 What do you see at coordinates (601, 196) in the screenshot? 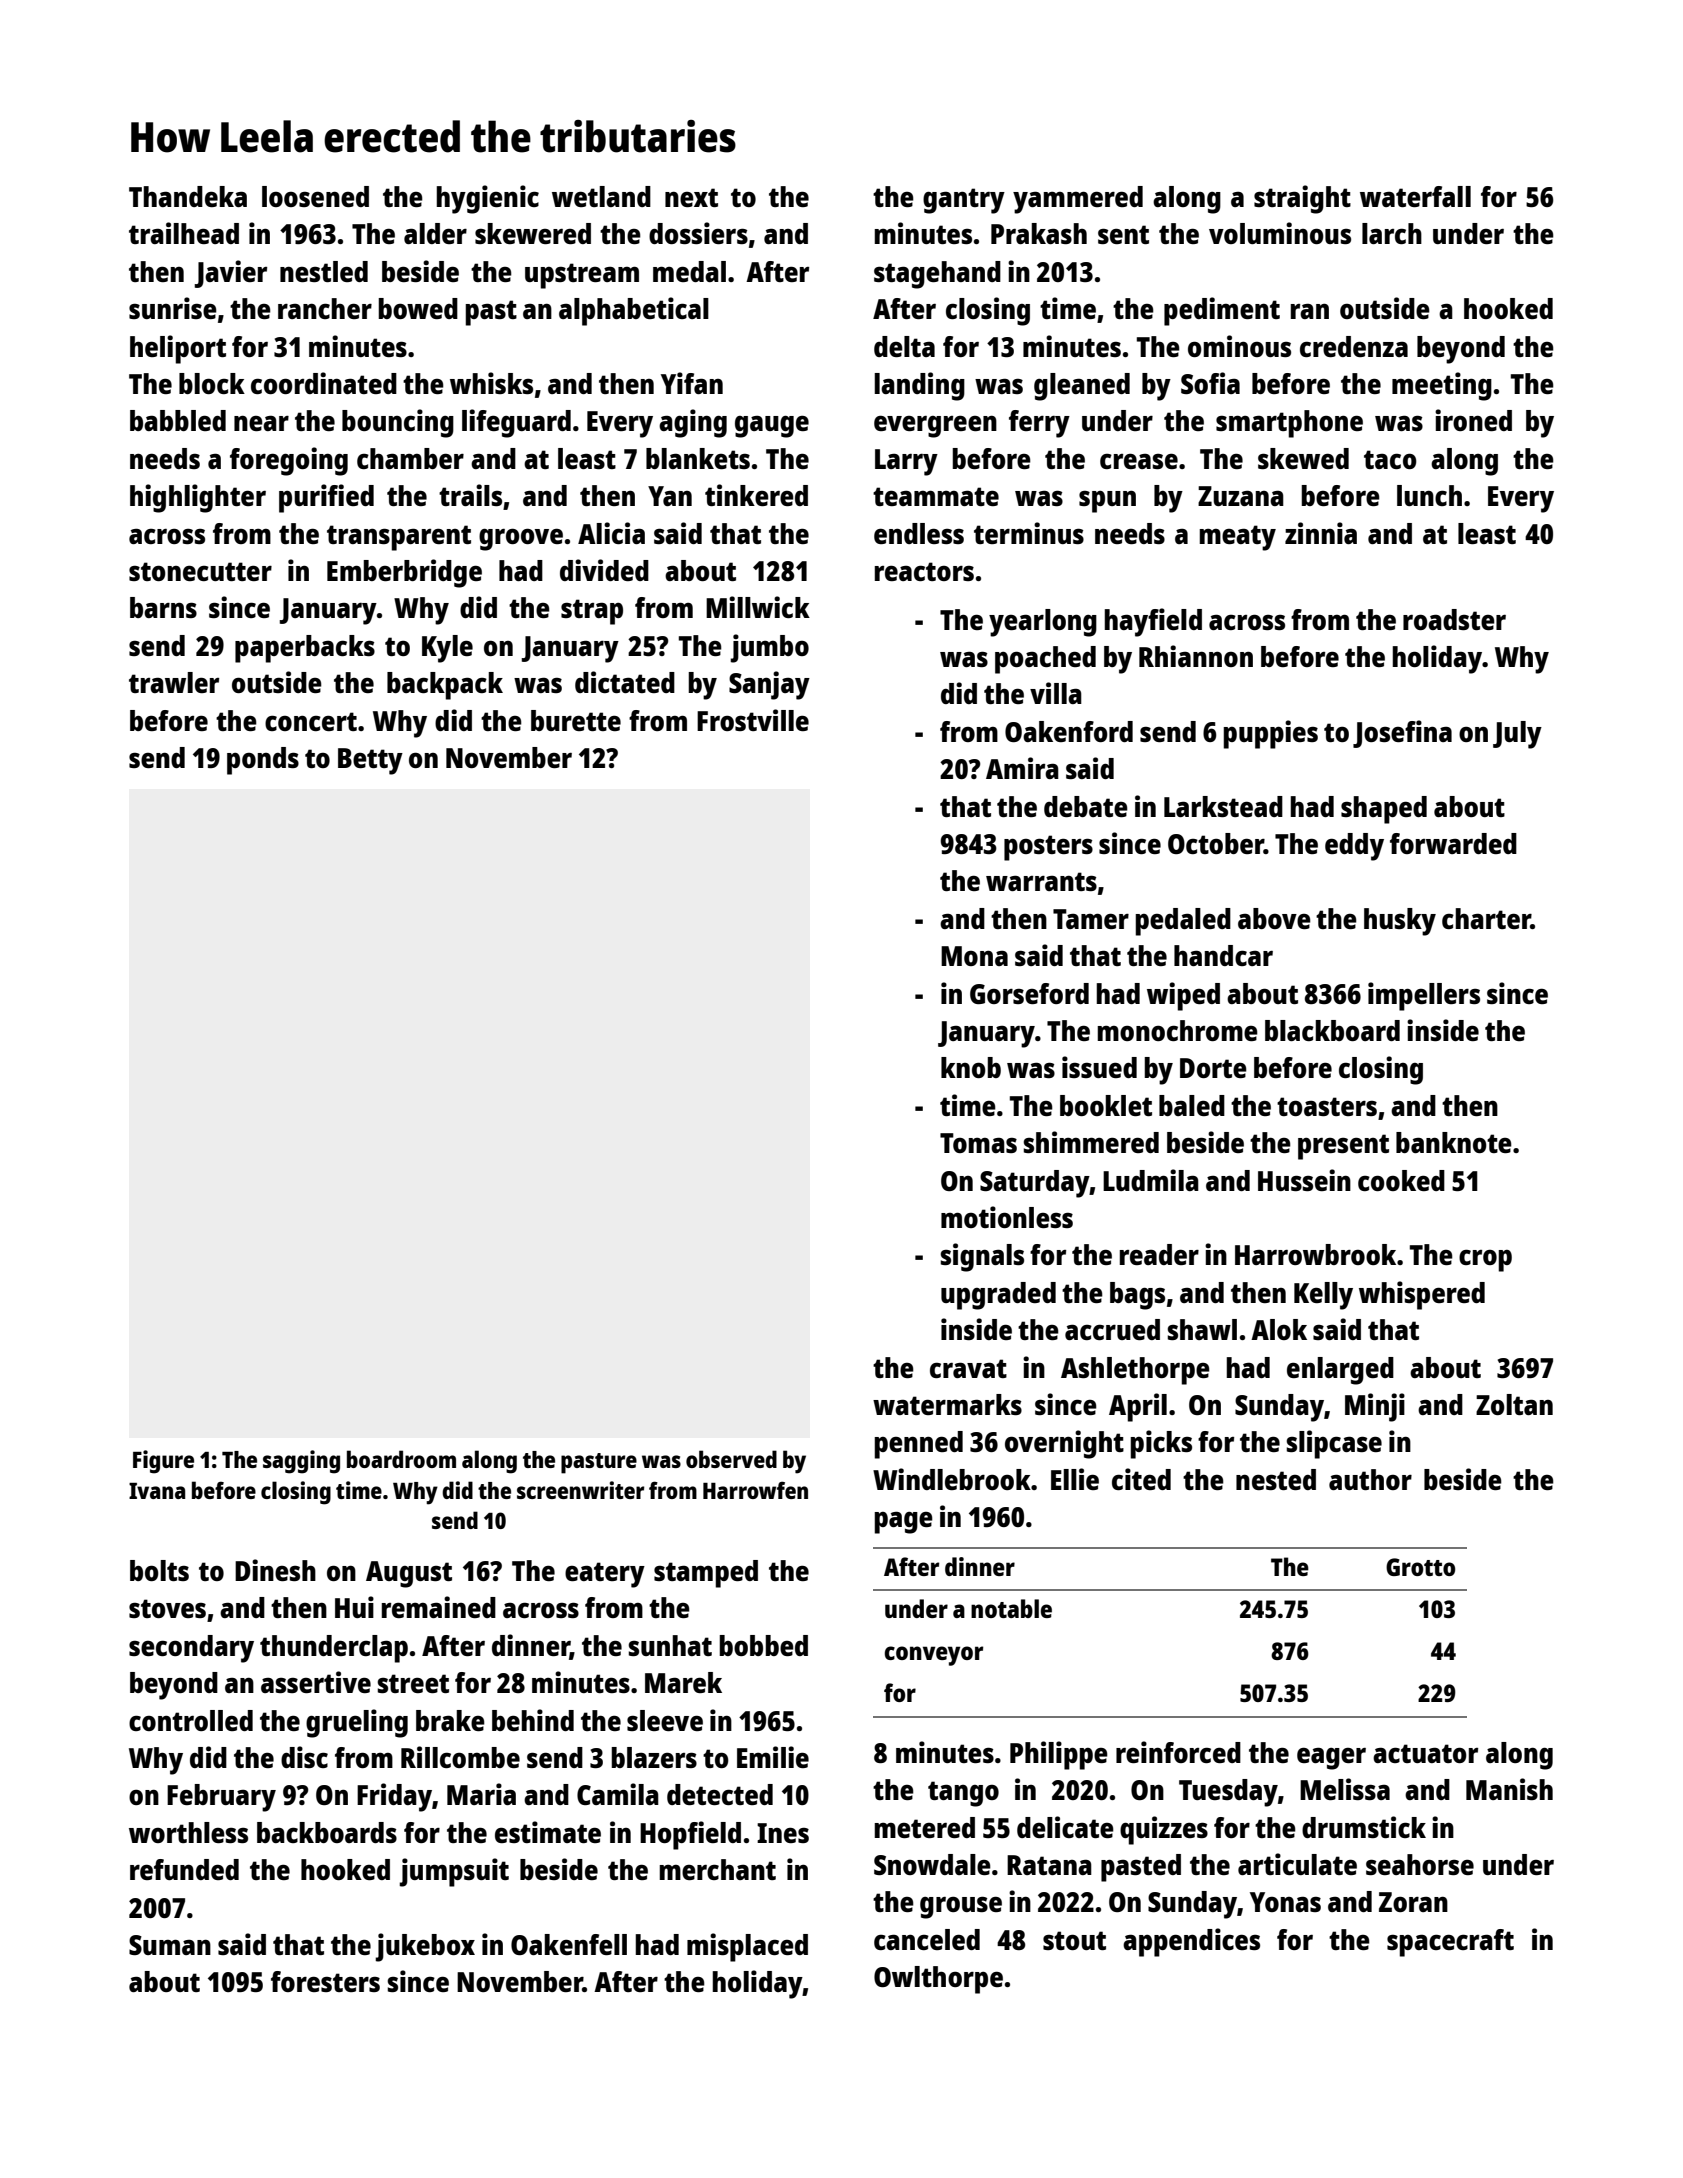
I see `wetland` at bounding box center [601, 196].
